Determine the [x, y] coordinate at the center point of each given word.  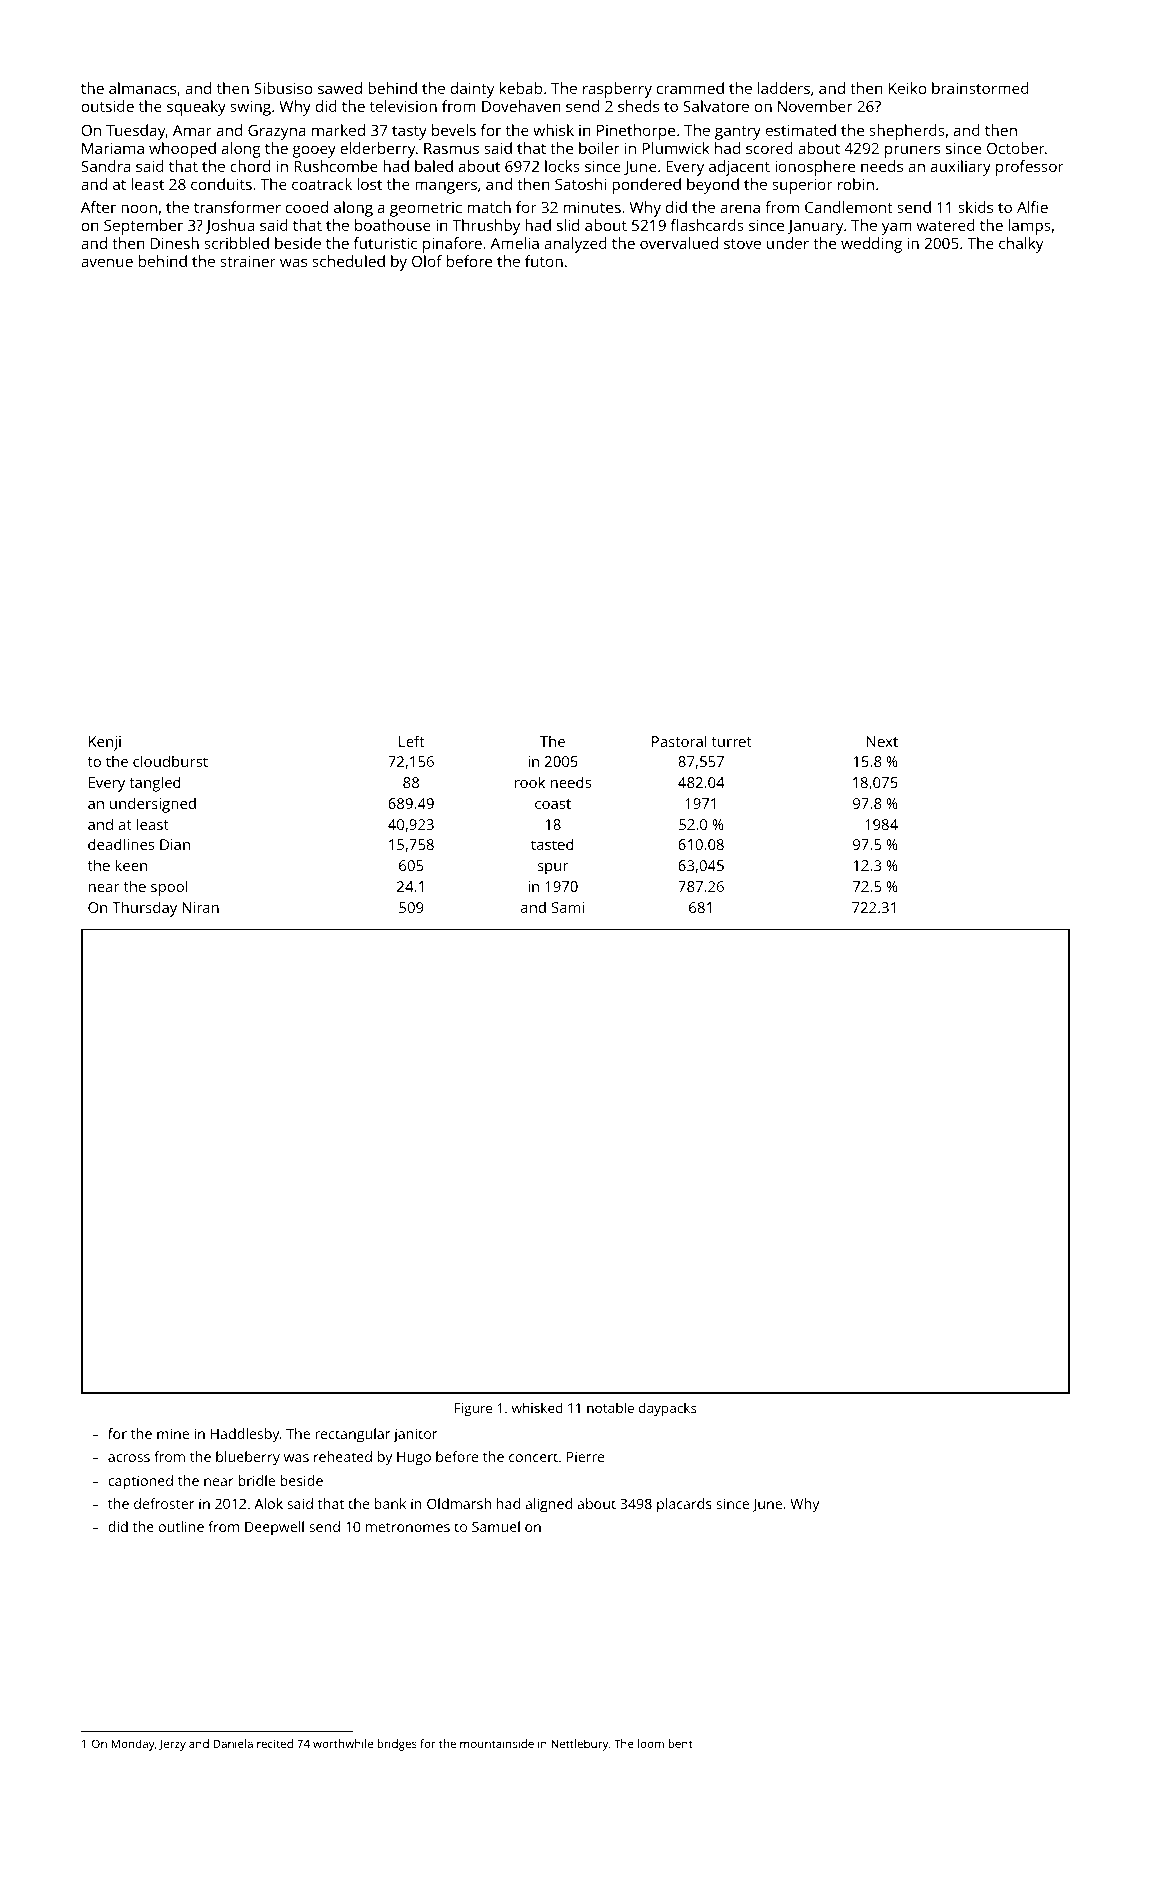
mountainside [497, 1743]
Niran [200, 907]
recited [275, 1743]
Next [882, 741]
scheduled [348, 261]
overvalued [679, 243]
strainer [248, 261]
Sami [568, 907]
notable [610, 1407]
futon [544, 261]
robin [856, 184]
